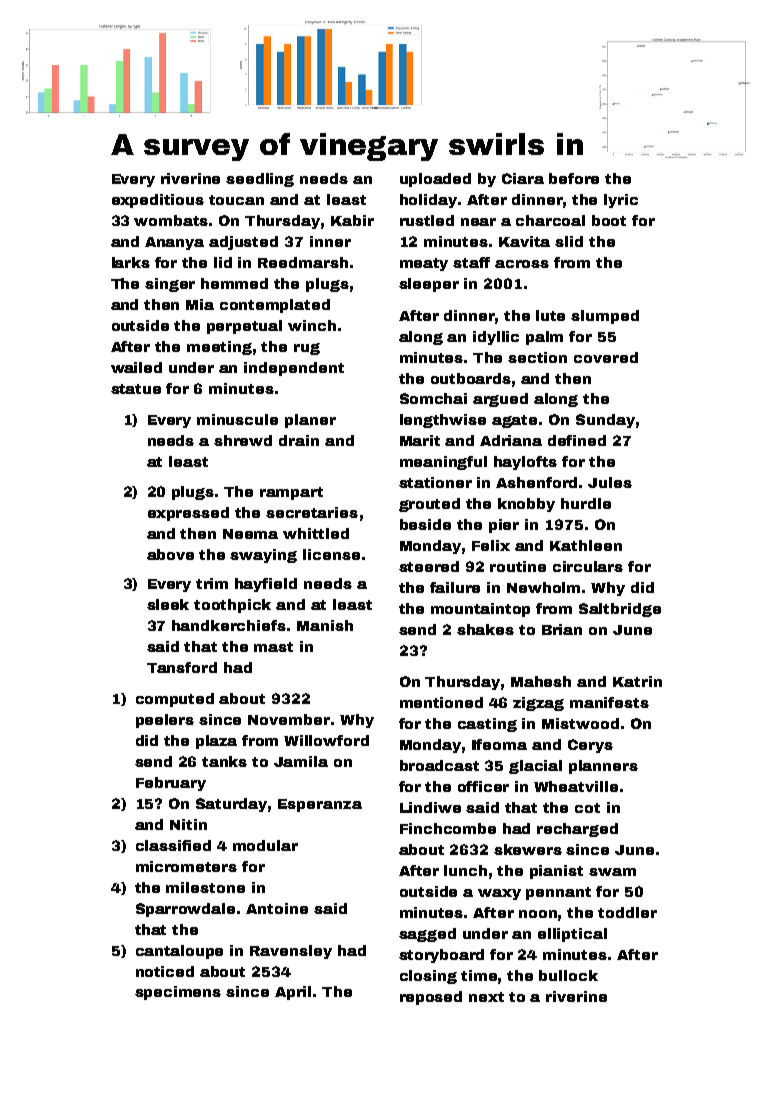  What do you see at coordinates (448, 828) in the screenshot?
I see `Finchcombe` at bounding box center [448, 828].
